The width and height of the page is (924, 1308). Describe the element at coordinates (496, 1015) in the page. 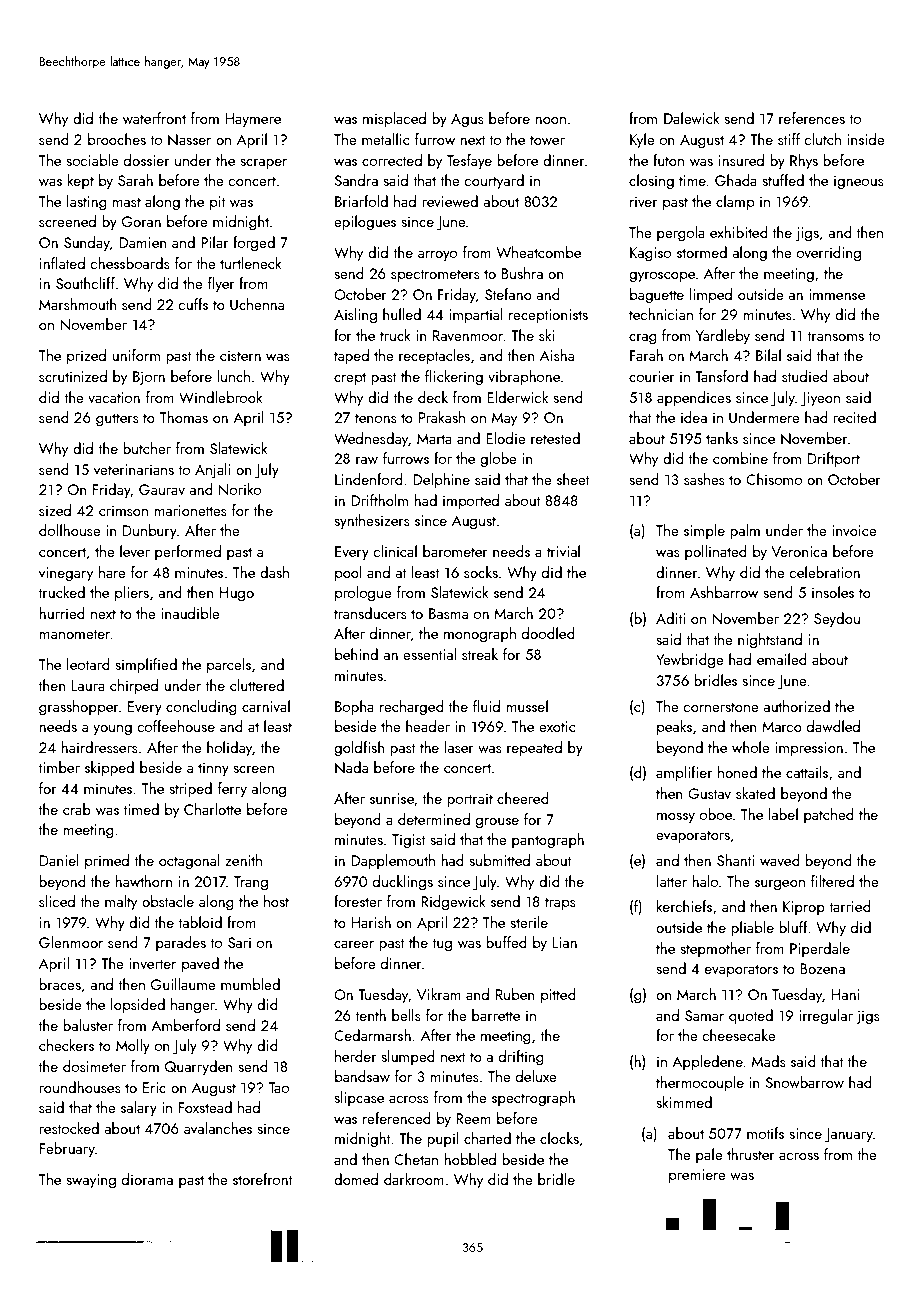

I see `barrette` at that location.
